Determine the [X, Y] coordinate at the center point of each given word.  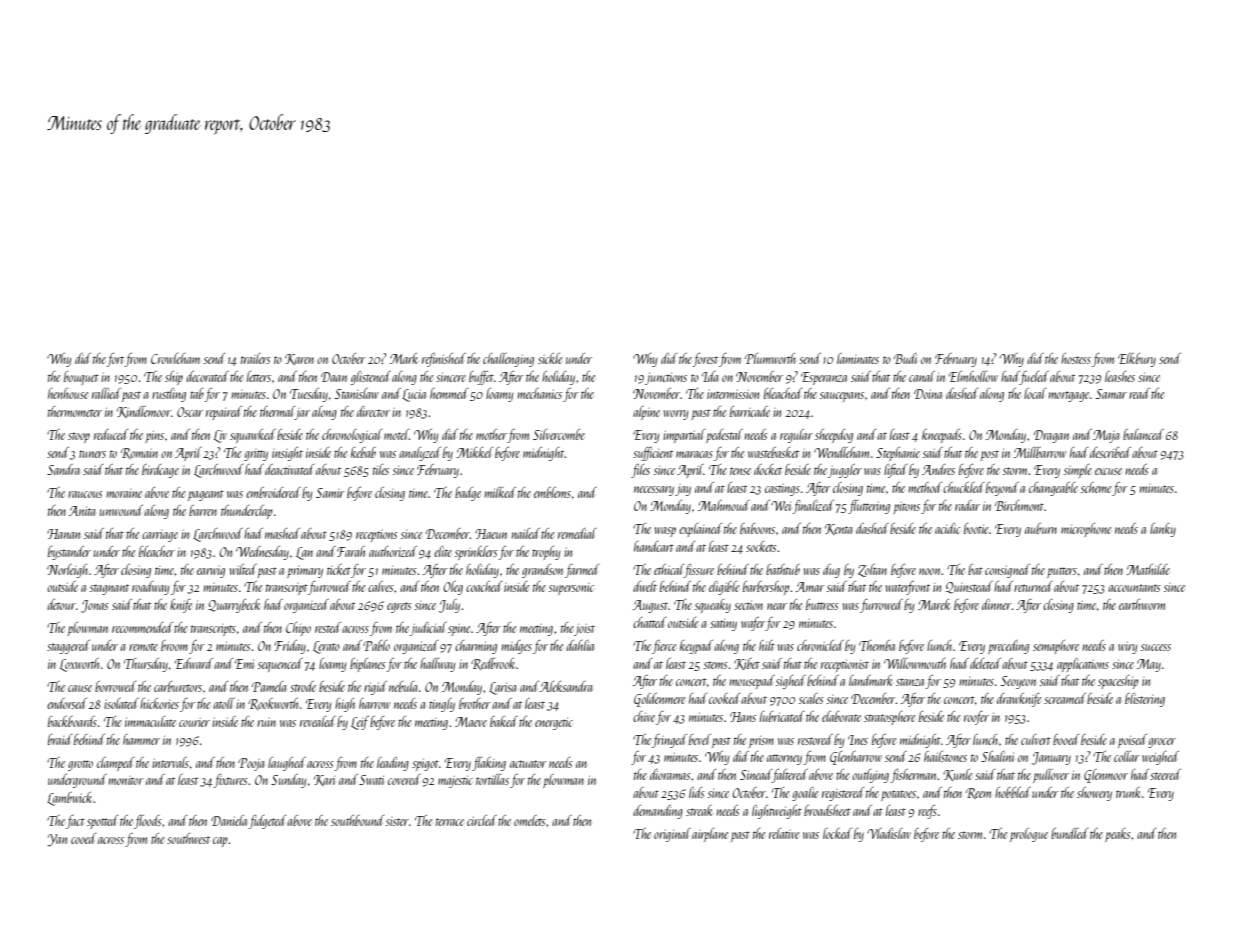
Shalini [997, 756]
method [925, 487]
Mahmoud [724, 505]
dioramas [670, 774]
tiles [381, 469]
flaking [489, 764]
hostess [1076, 358]
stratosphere [889, 718]
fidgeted [267, 822]
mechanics [539, 393]
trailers [256, 358]
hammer [141, 739]
